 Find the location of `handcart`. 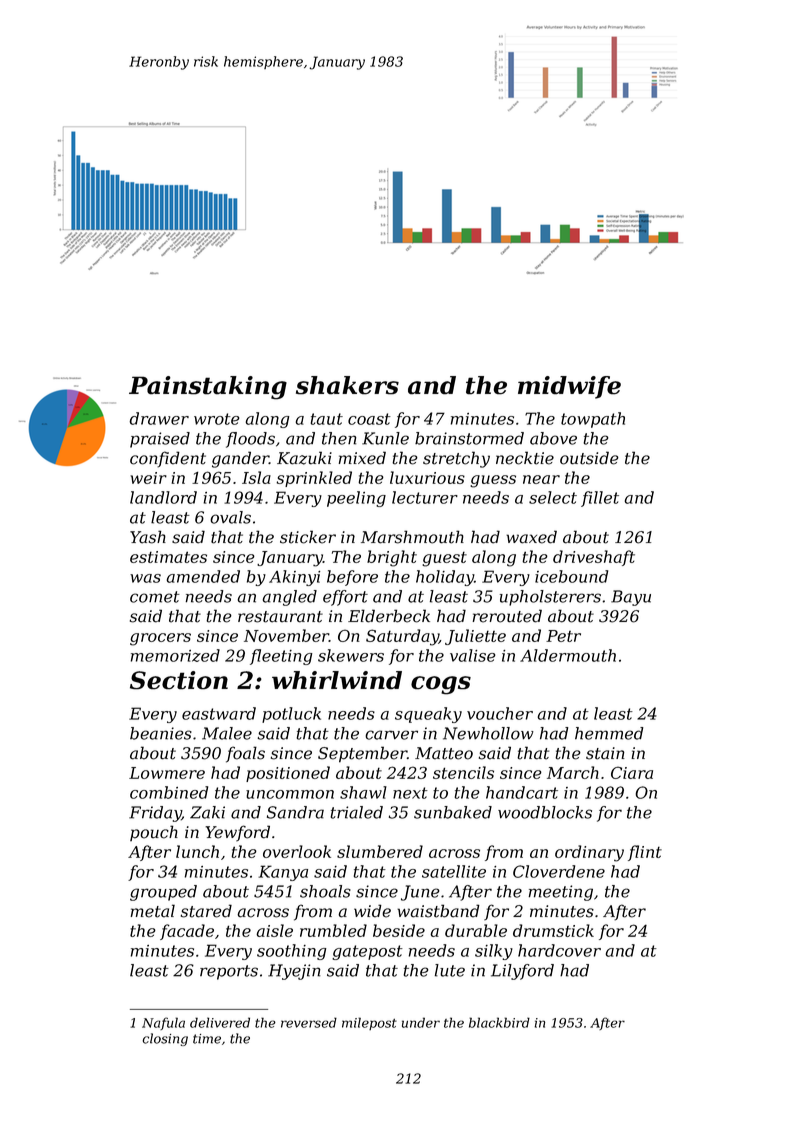

handcart is located at coordinates (522, 792).
